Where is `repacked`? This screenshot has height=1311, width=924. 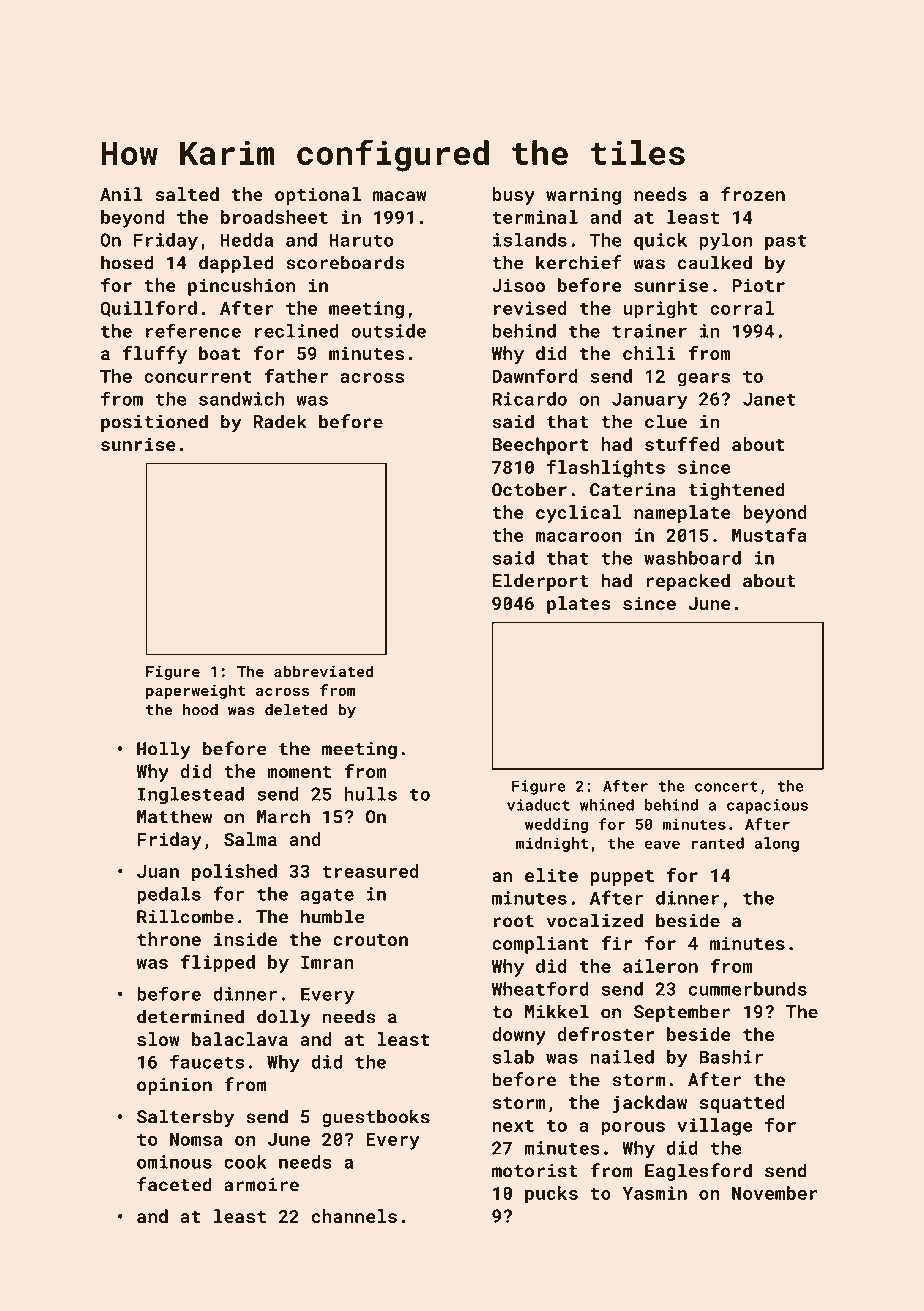 repacked is located at coordinates (688, 582).
